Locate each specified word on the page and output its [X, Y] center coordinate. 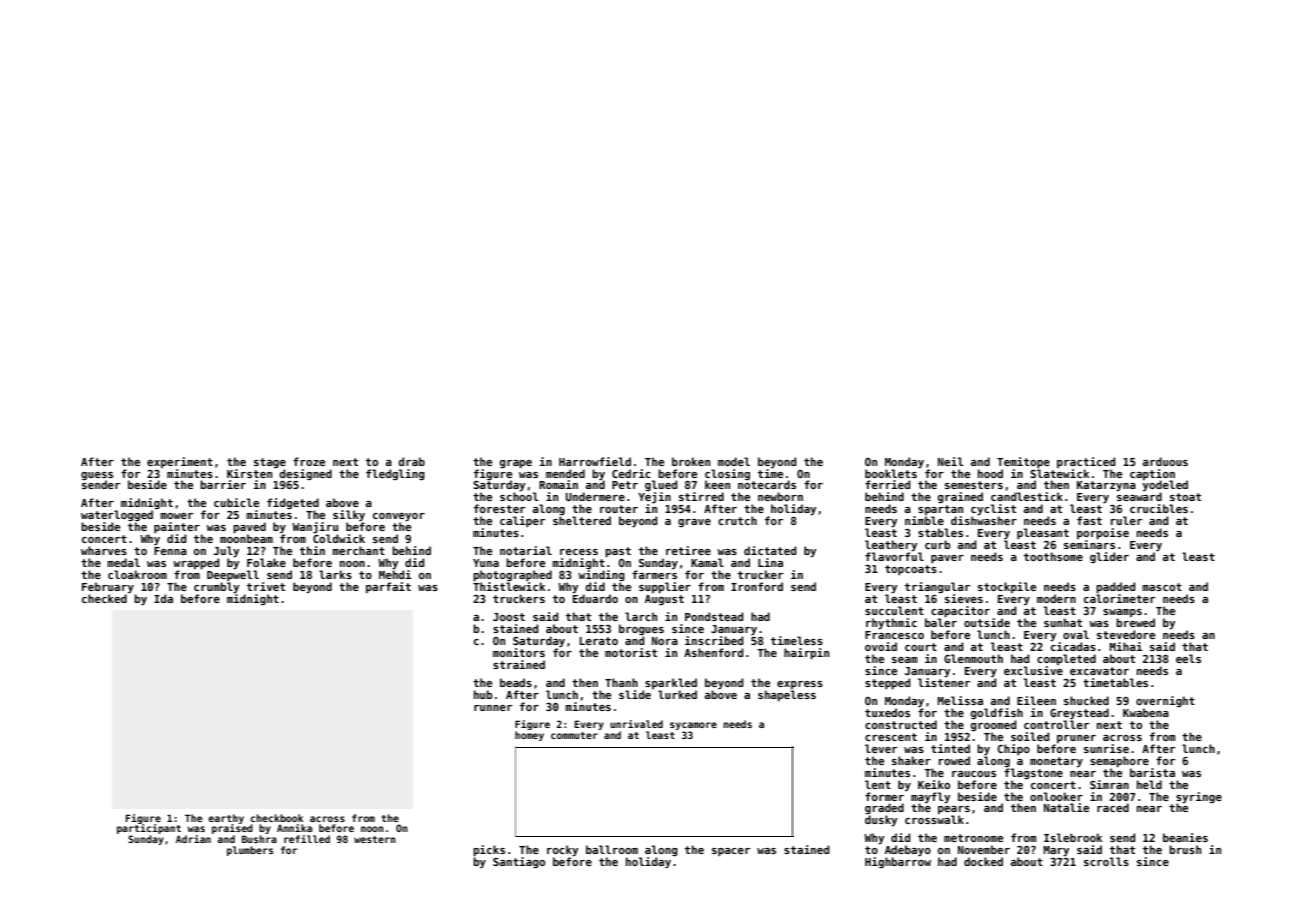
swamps [1122, 613]
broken [691, 461]
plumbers [250, 851]
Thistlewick [509, 586]
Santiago [519, 862]
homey [529, 736]
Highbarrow [898, 862]
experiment [180, 462]
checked [104, 598]
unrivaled [636, 724]
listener [944, 682]
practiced [1086, 462]
